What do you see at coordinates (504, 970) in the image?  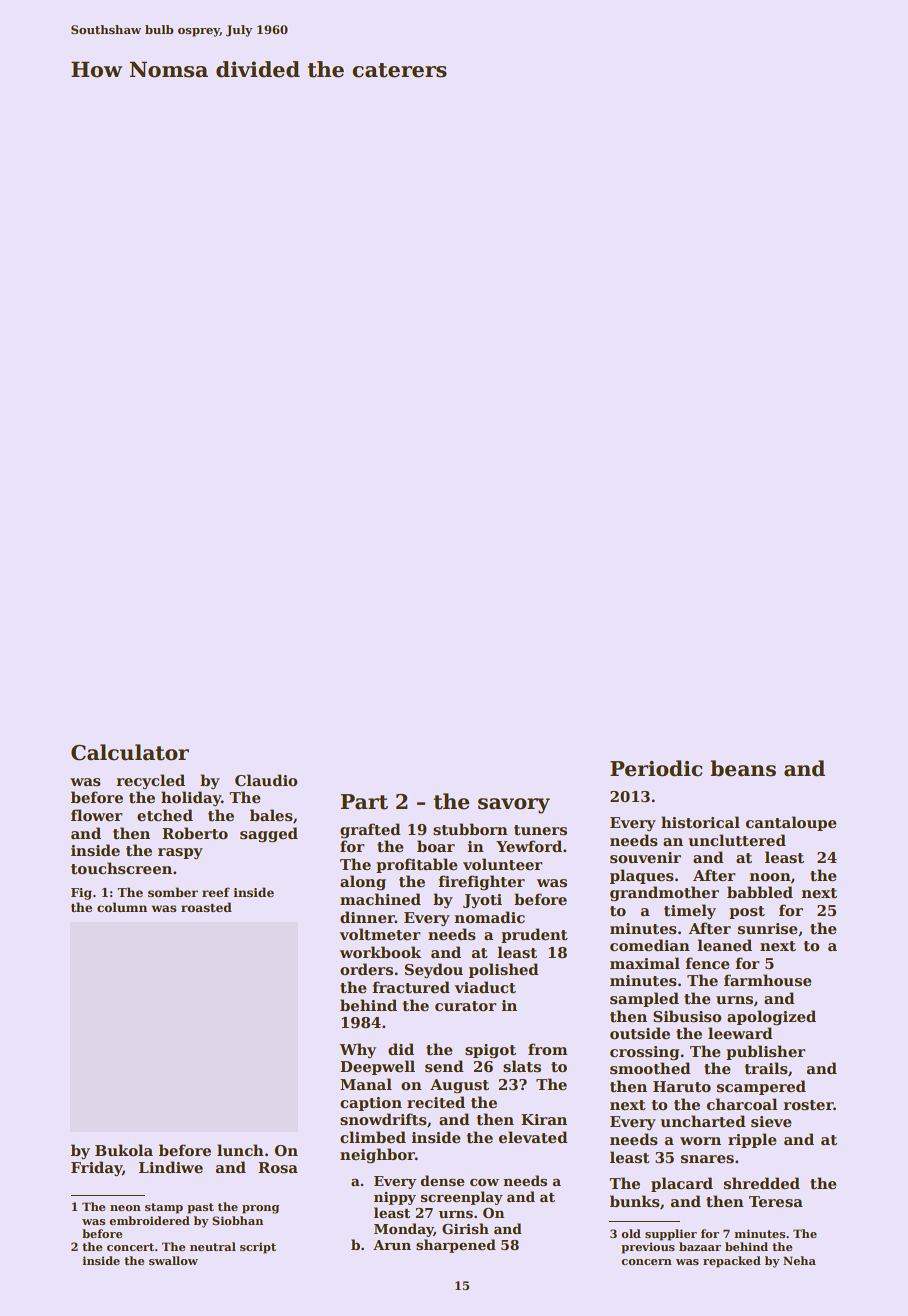 I see `polished` at bounding box center [504, 970].
